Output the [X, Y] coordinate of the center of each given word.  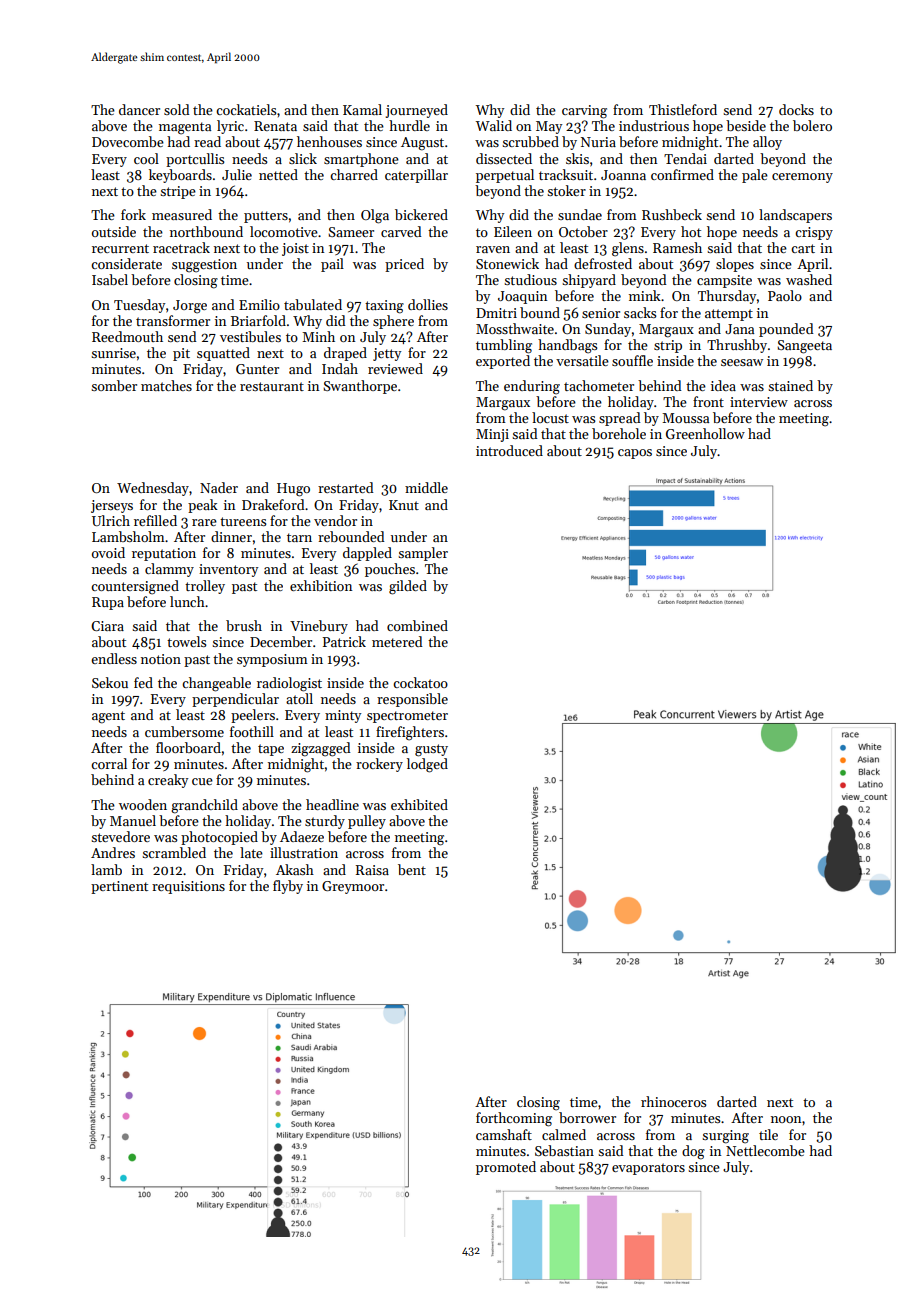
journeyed [417, 111]
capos [635, 454]
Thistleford [683, 109]
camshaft [504, 1134]
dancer [139, 109]
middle [426, 487]
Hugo [293, 490]
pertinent [119, 887]
